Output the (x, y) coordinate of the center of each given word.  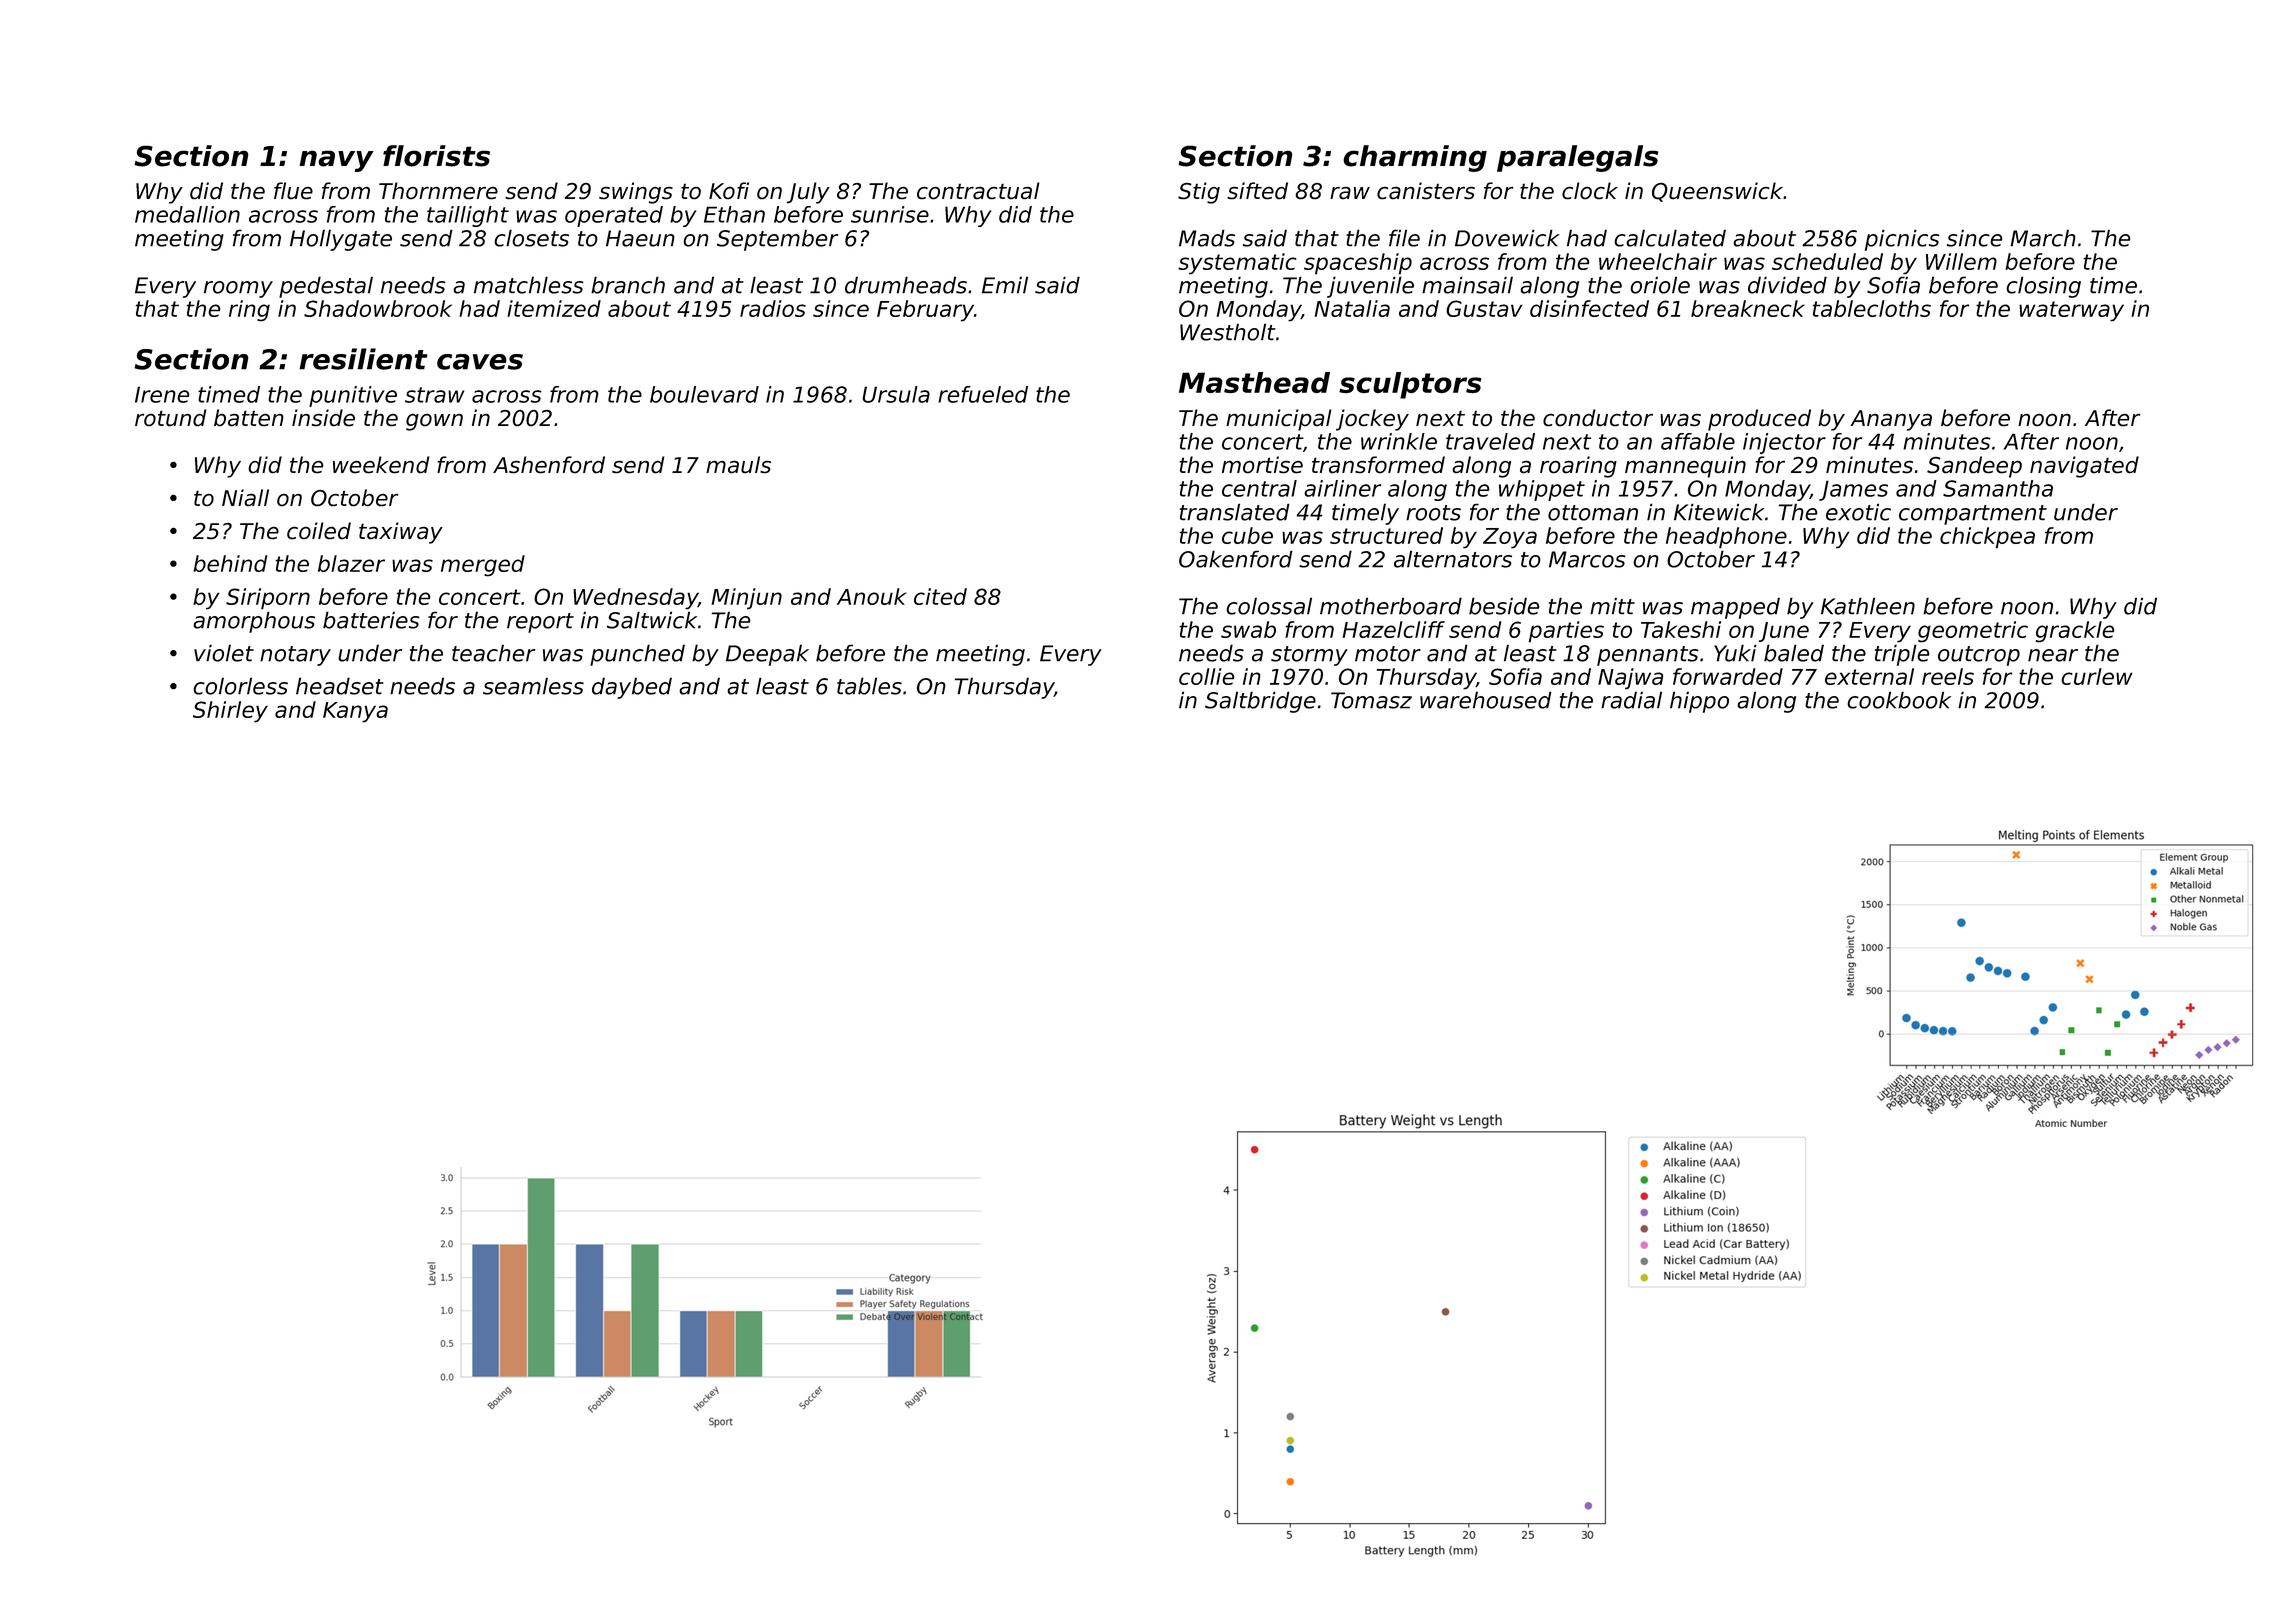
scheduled (1827, 261)
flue (293, 190)
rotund (171, 417)
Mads (1207, 238)
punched (637, 655)
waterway (2071, 311)
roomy (238, 289)
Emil (1005, 285)
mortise (1262, 464)
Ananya (1891, 420)
